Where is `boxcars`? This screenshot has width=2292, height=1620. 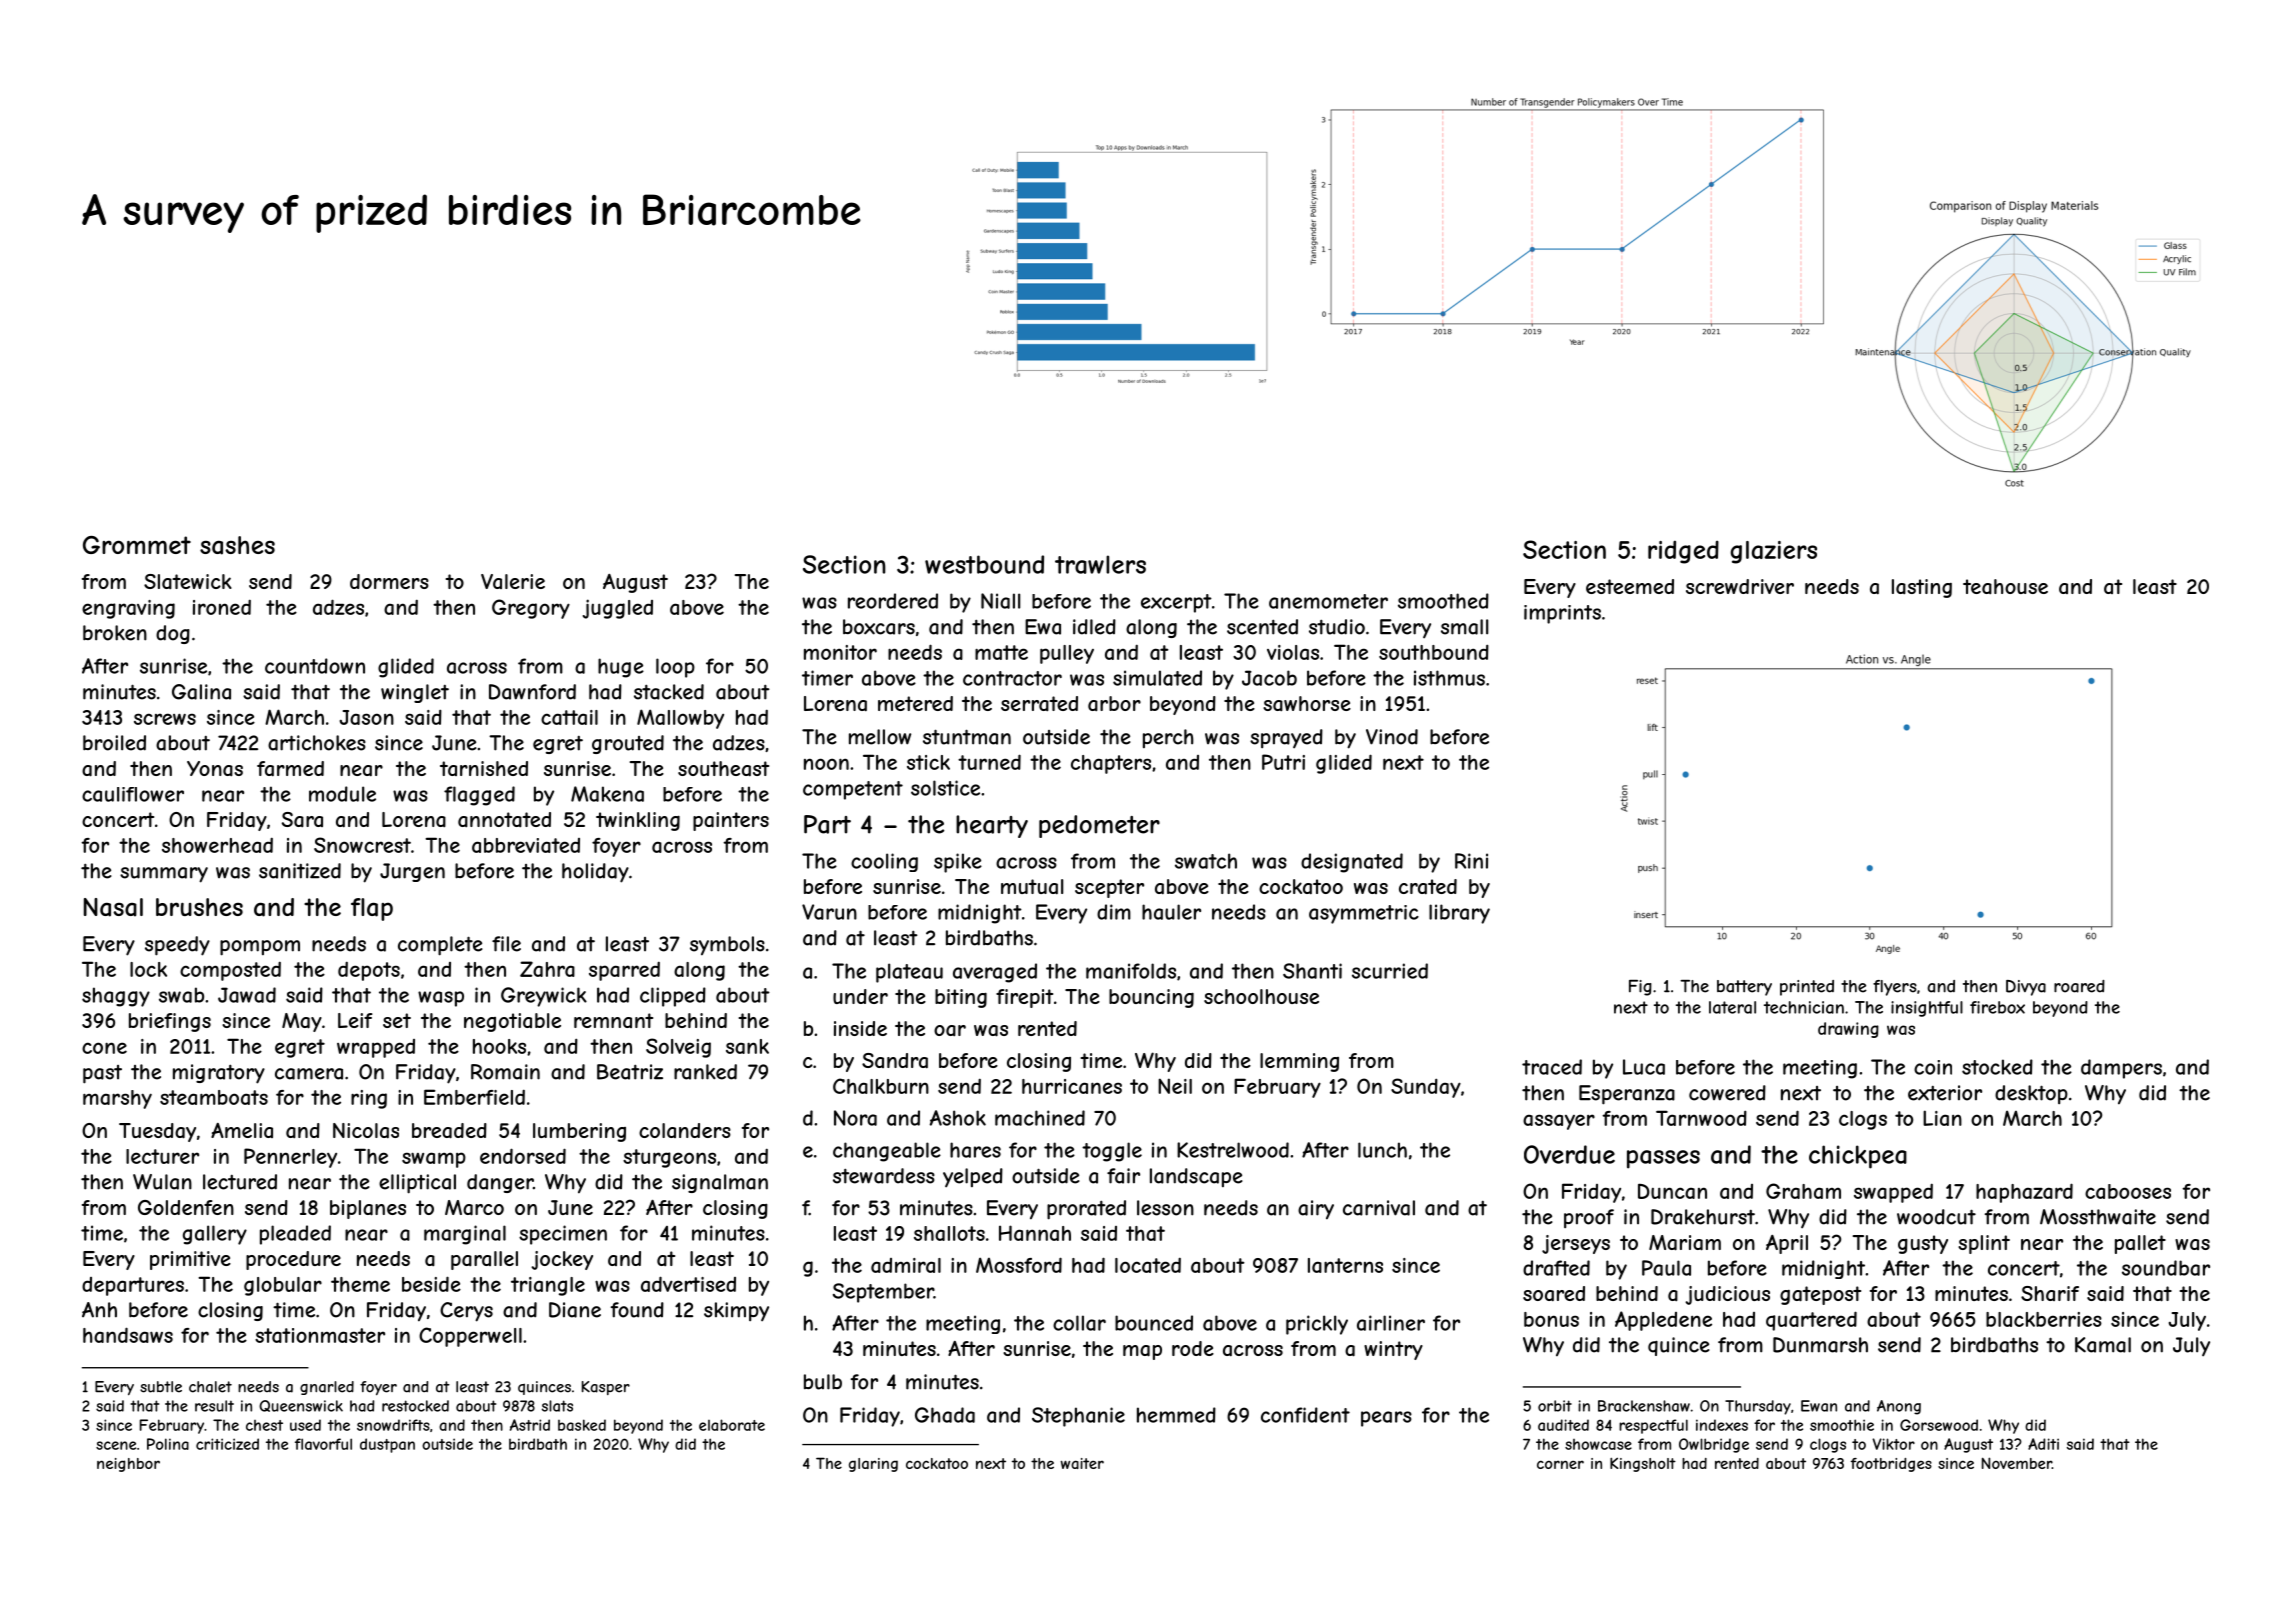 boxcars is located at coordinates (879, 627).
